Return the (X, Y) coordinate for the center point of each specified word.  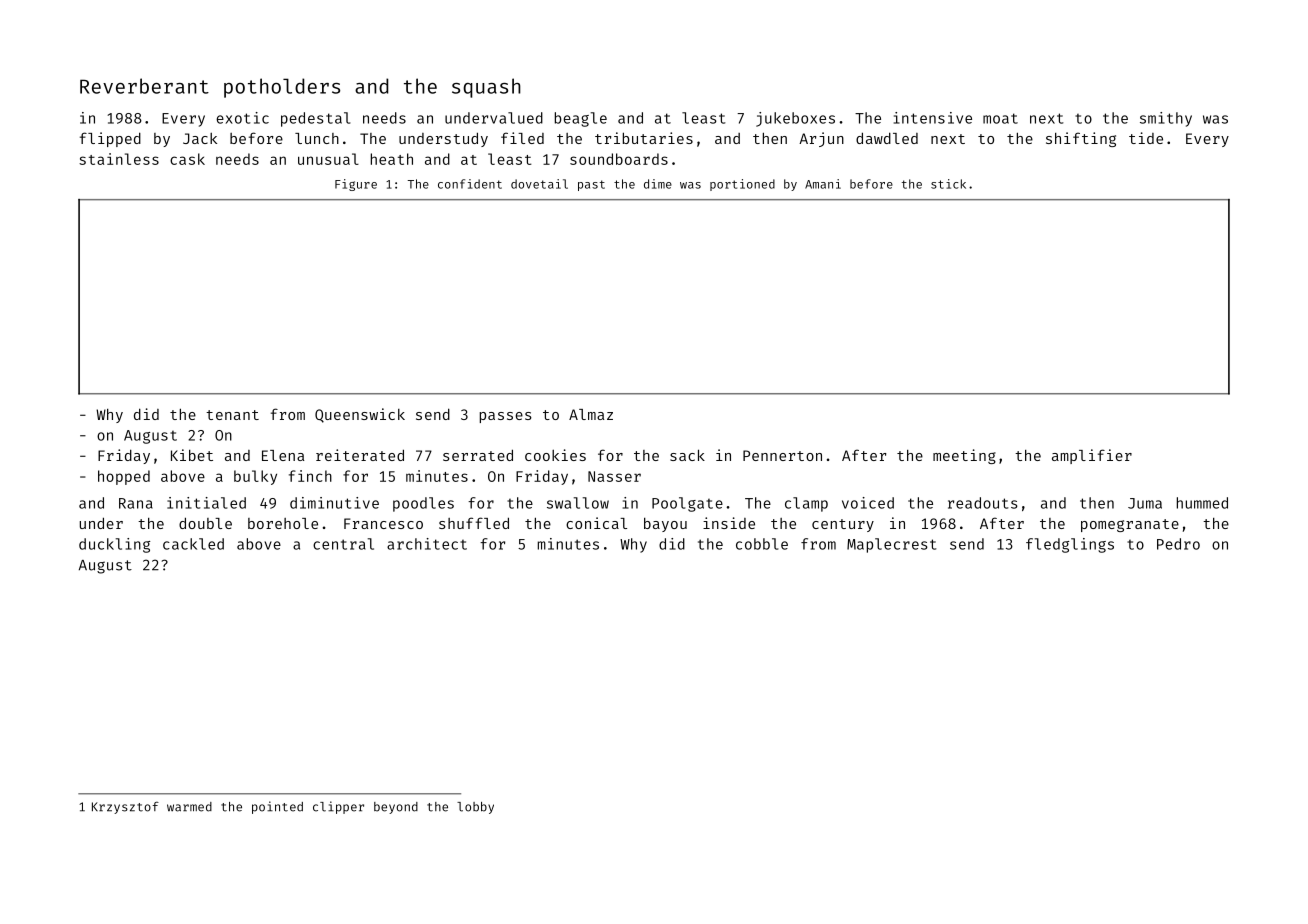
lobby (475, 808)
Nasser (614, 476)
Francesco (383, 523)
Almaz (591, 414)
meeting (964, 456)
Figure (356, 185)
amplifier (1092, 456)
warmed (189, 807)
